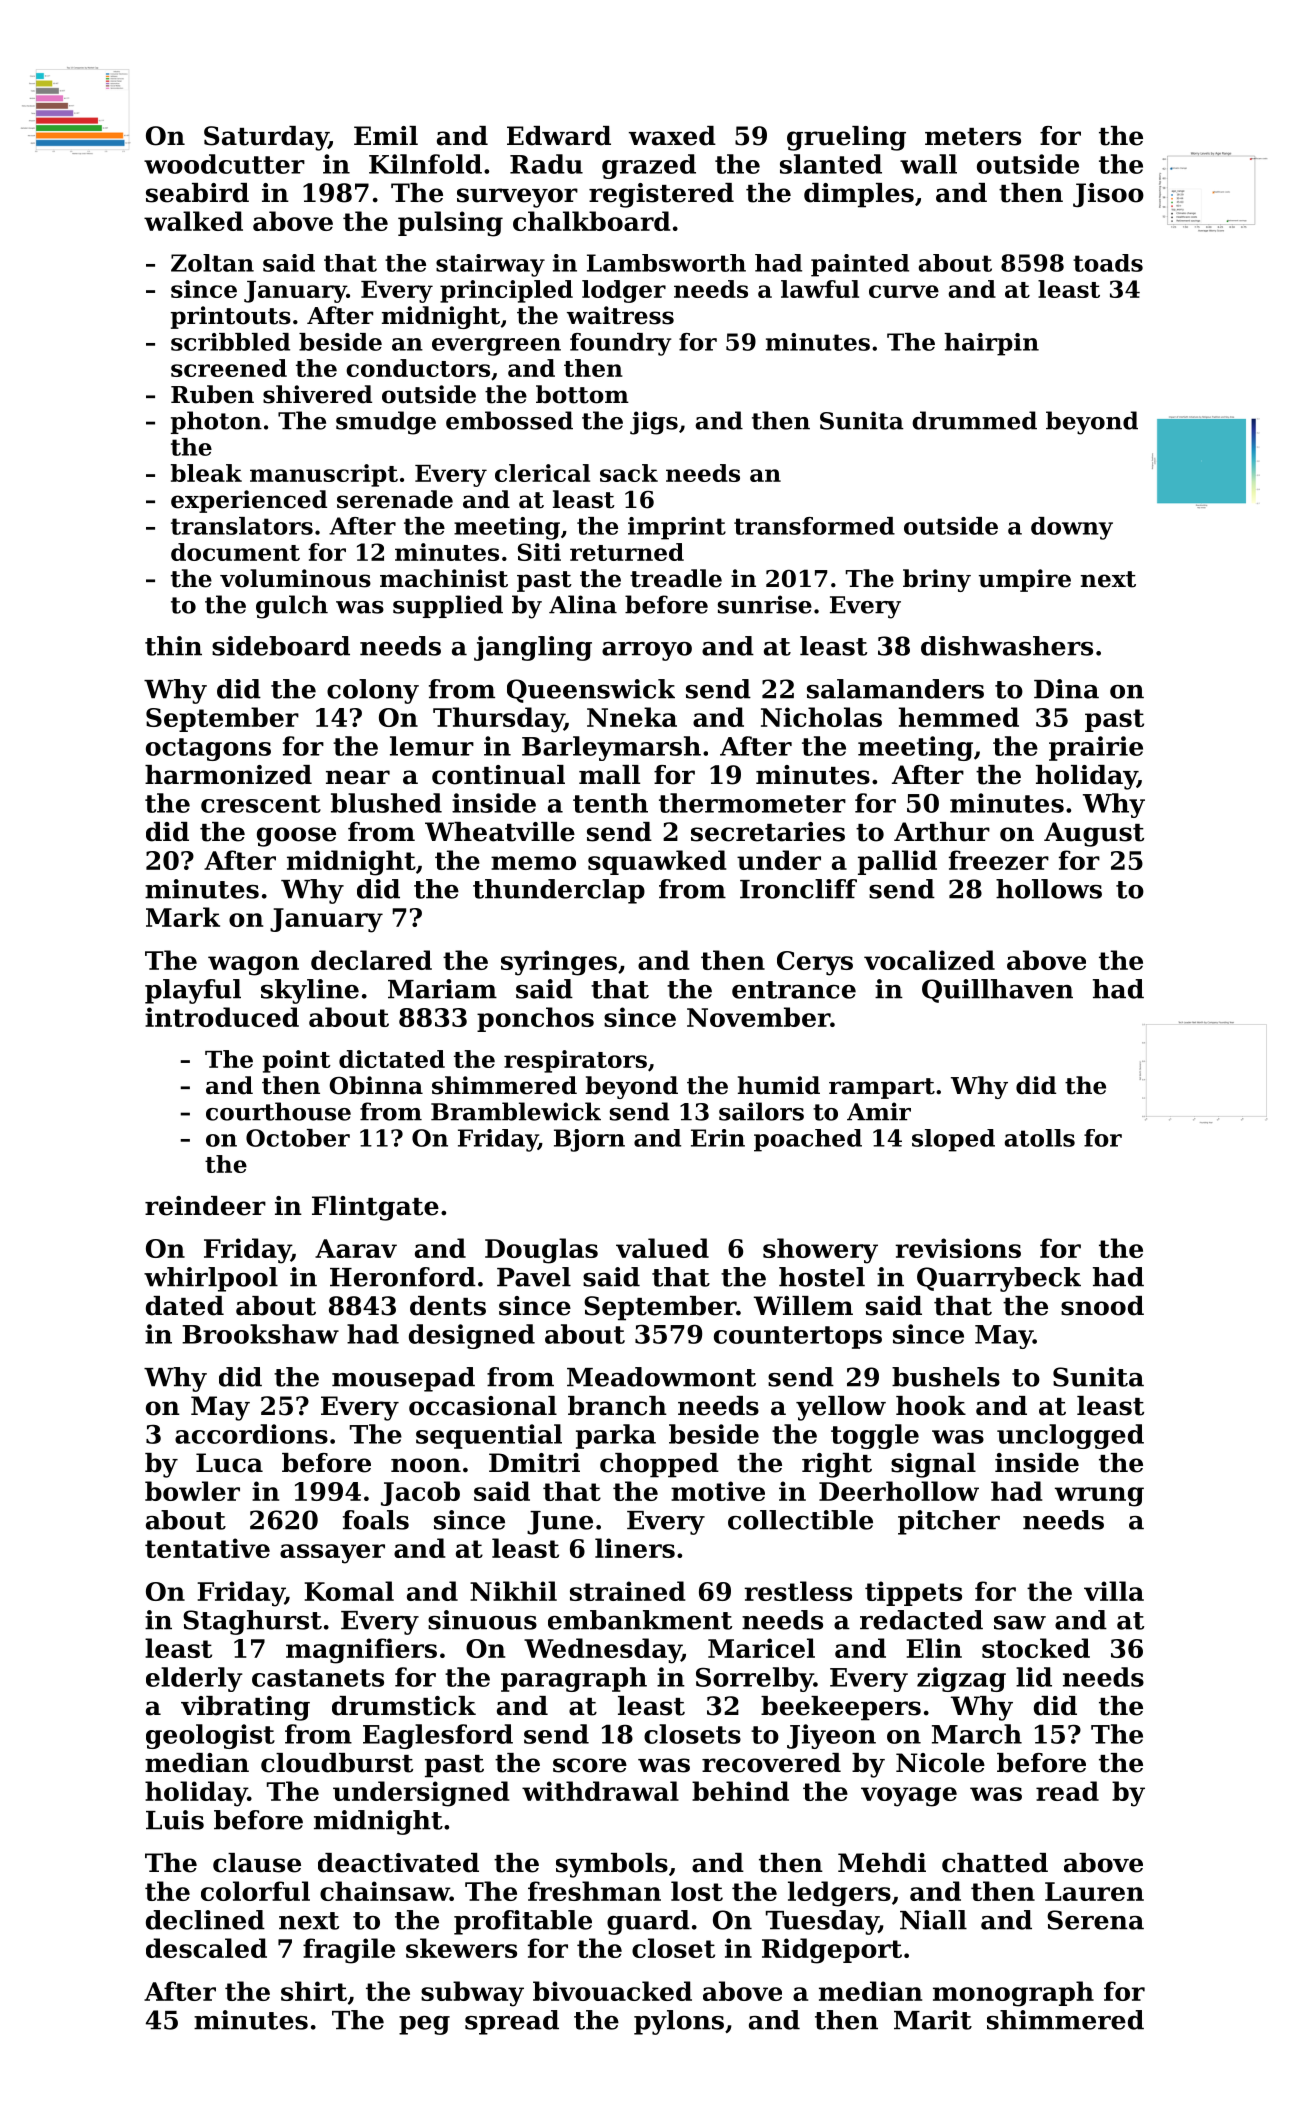  What do you see at coordinates (403, 1379) in the screenshot?
I see `mousepad` at bounding box center [403, 1379].
